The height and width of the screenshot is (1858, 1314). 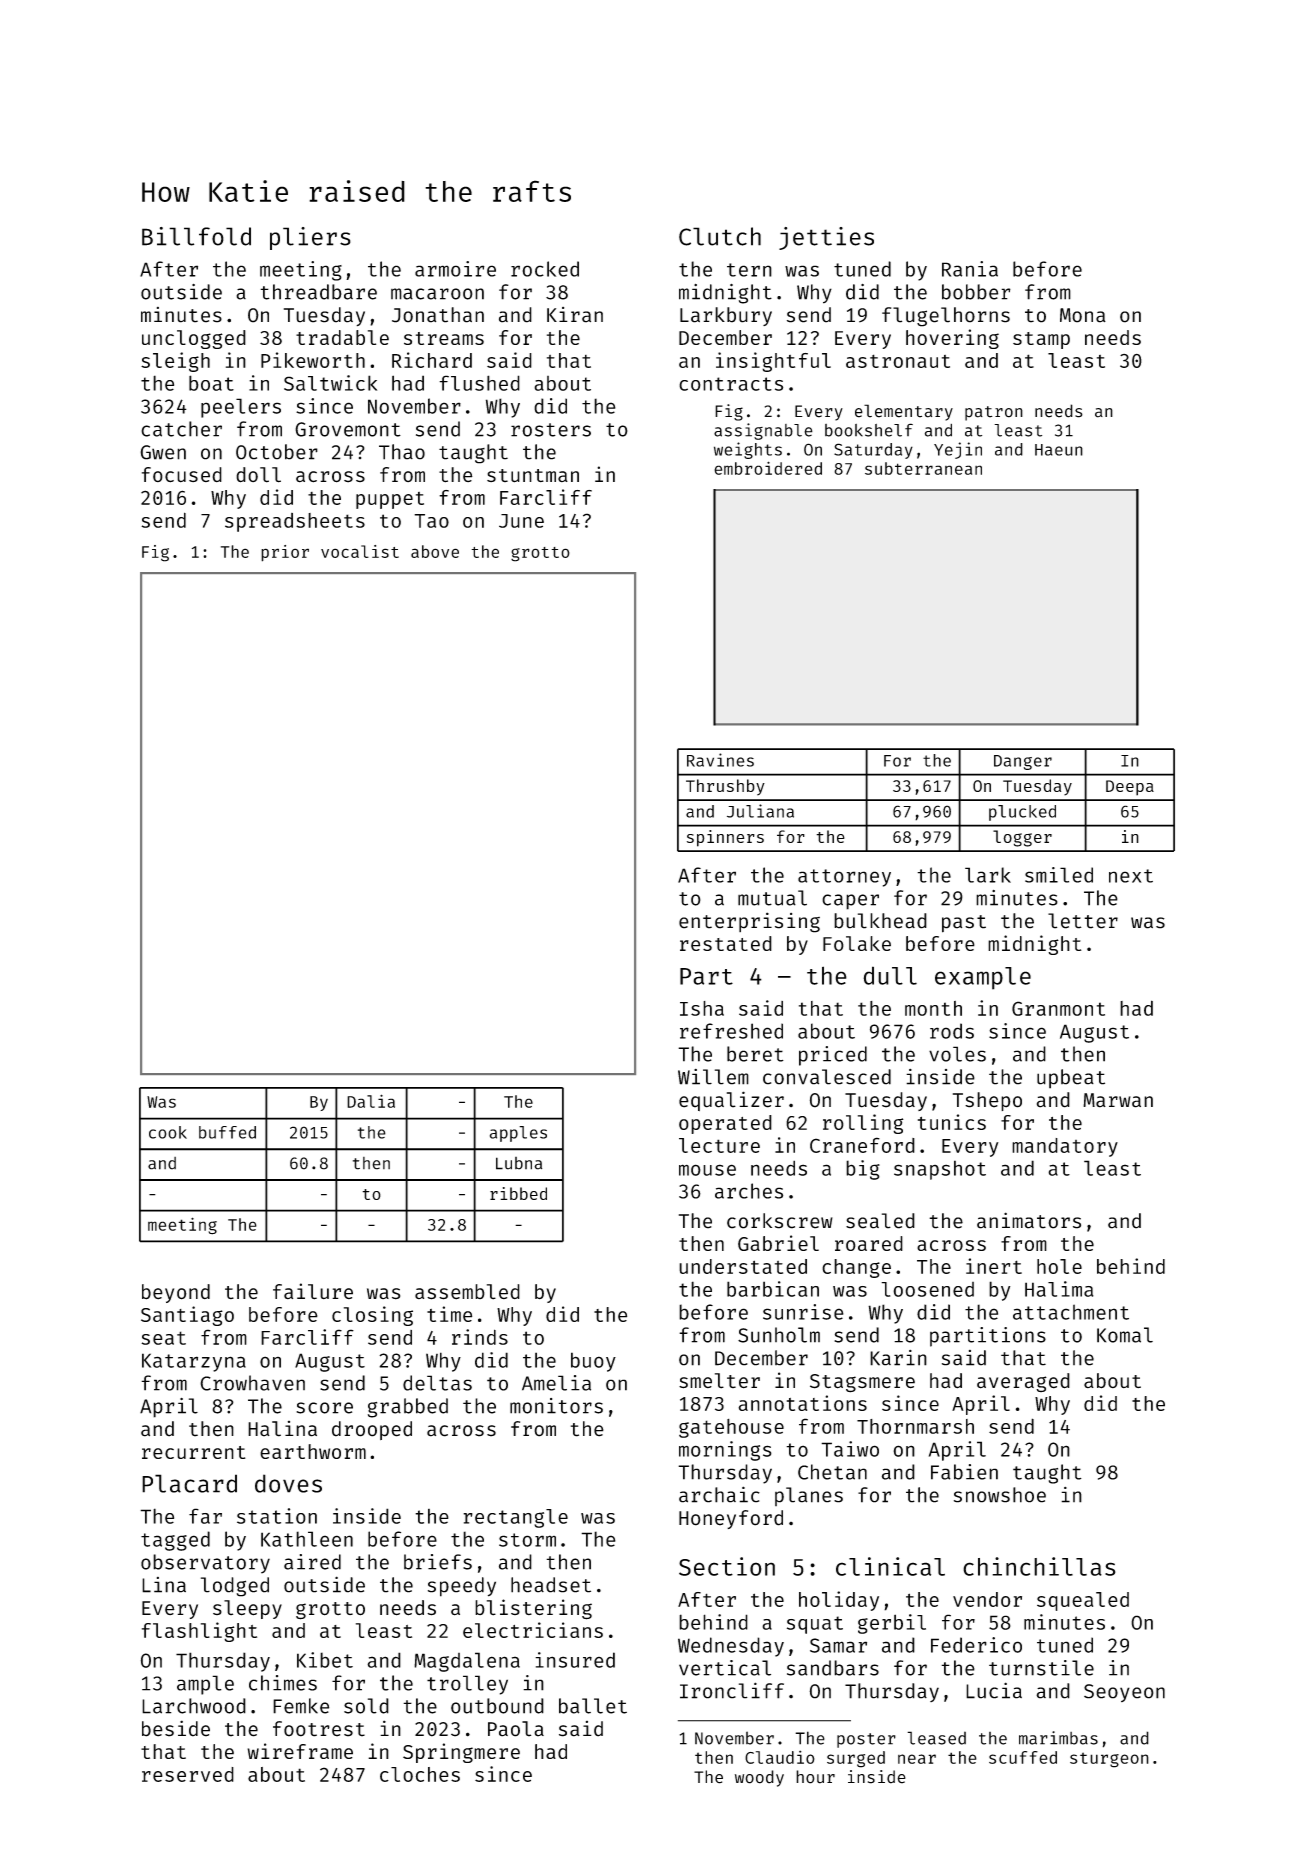 What do you see at coordinates (310, 238) in the screenshot?
I see `pliers` at bounding box center [310, 238].
